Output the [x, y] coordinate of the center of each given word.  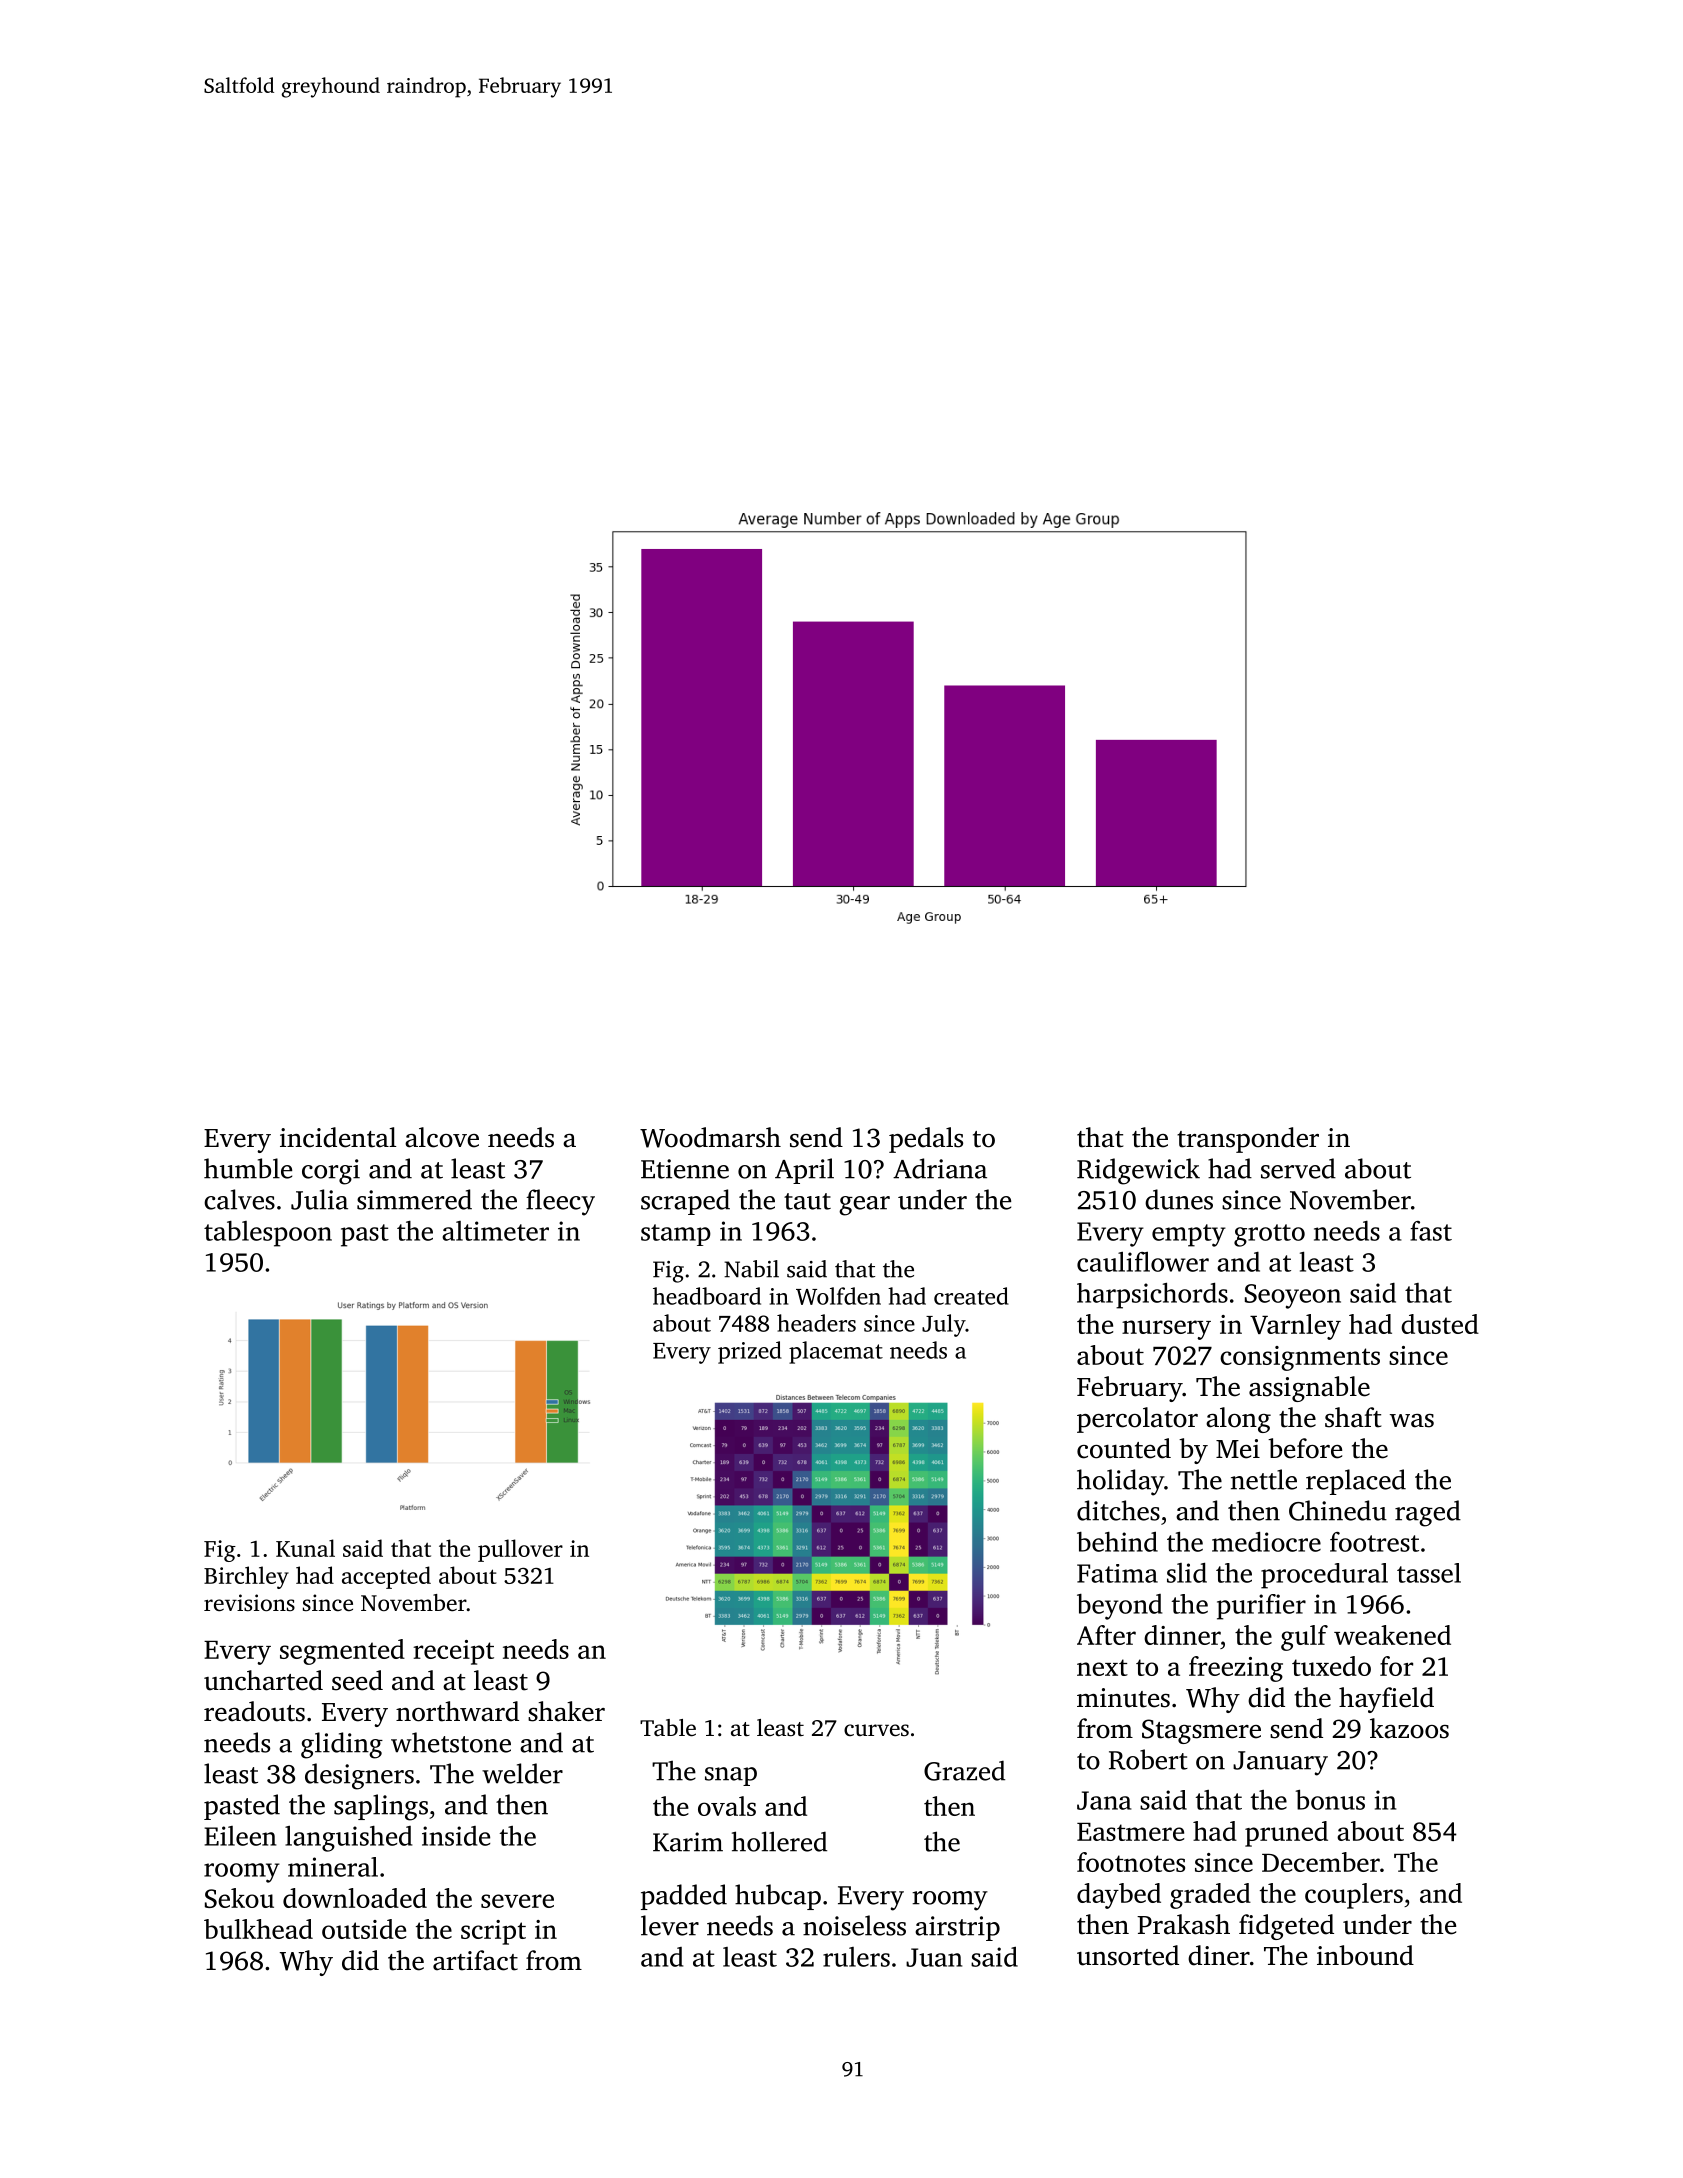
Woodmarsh [710, 1137]
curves [876, 1730]
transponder [1248, 1140]
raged [1428, 1513]
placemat [836, 1352]
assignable [1309, 1389]
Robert [1148, 1759]
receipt [453, 1652]
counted [1124, 1448]
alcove [442, 1137]
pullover [520, 1550]
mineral [333, 1867]
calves [239, 1199]
